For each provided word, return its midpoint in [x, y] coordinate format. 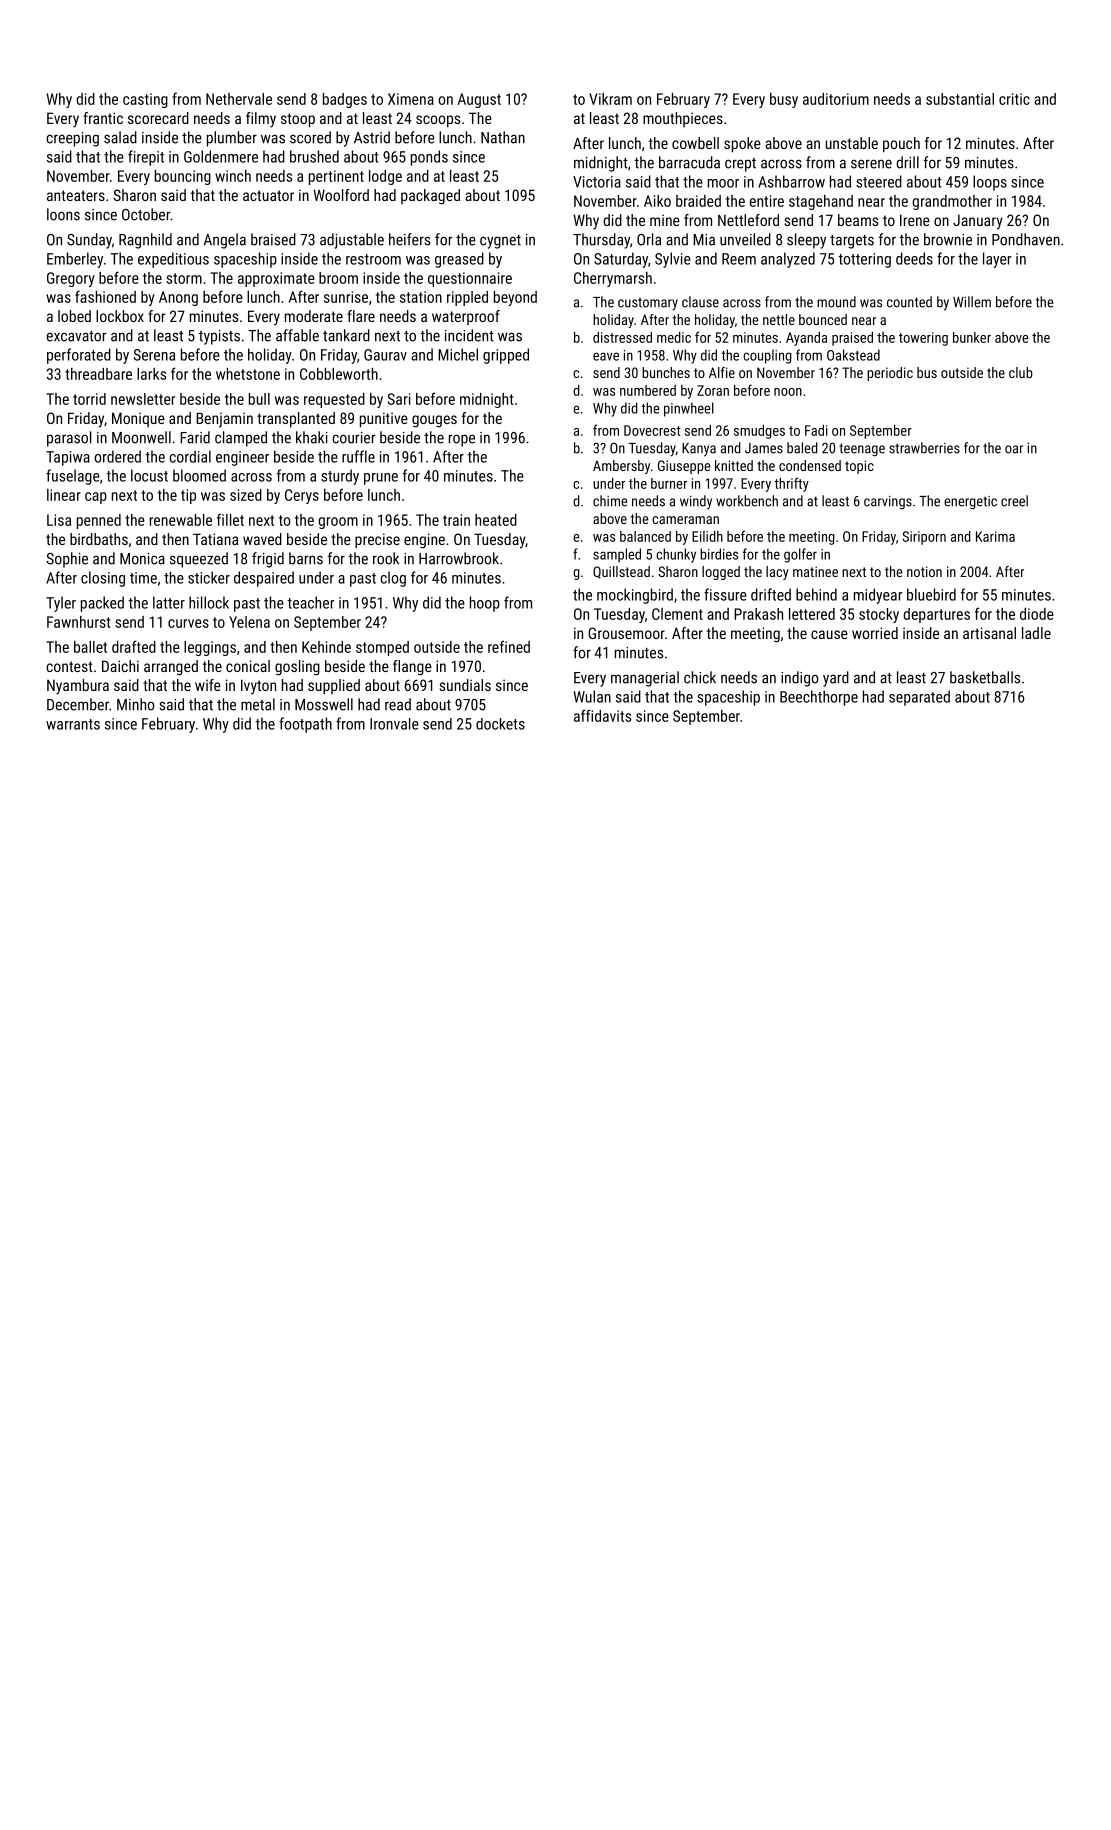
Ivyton [258, 687]
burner [669, 483]
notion [924, 571]
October [146, 214]
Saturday [621, 260]
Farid [195, 437]
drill [907, 162]
